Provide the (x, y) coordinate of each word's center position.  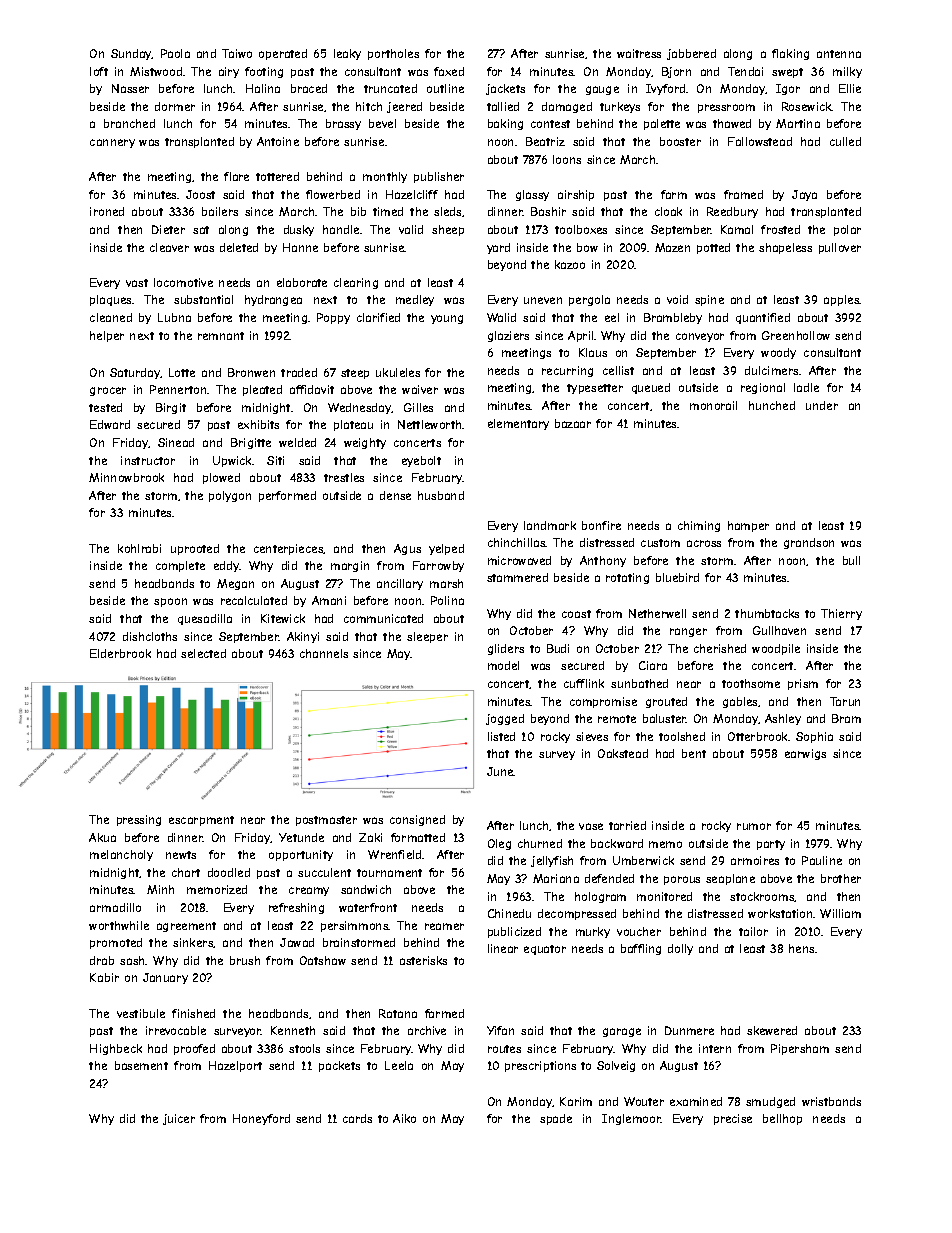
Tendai (745, 71)
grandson (809, 543)
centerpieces (289, 549)
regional (763, 388)
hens (801, 948)
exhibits (258, 424)
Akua (102, 837)
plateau (353, 425)
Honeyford (261, 1119)
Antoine (278, 141)
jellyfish (552, 861)
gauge (602, 90)
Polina (447, 600)
